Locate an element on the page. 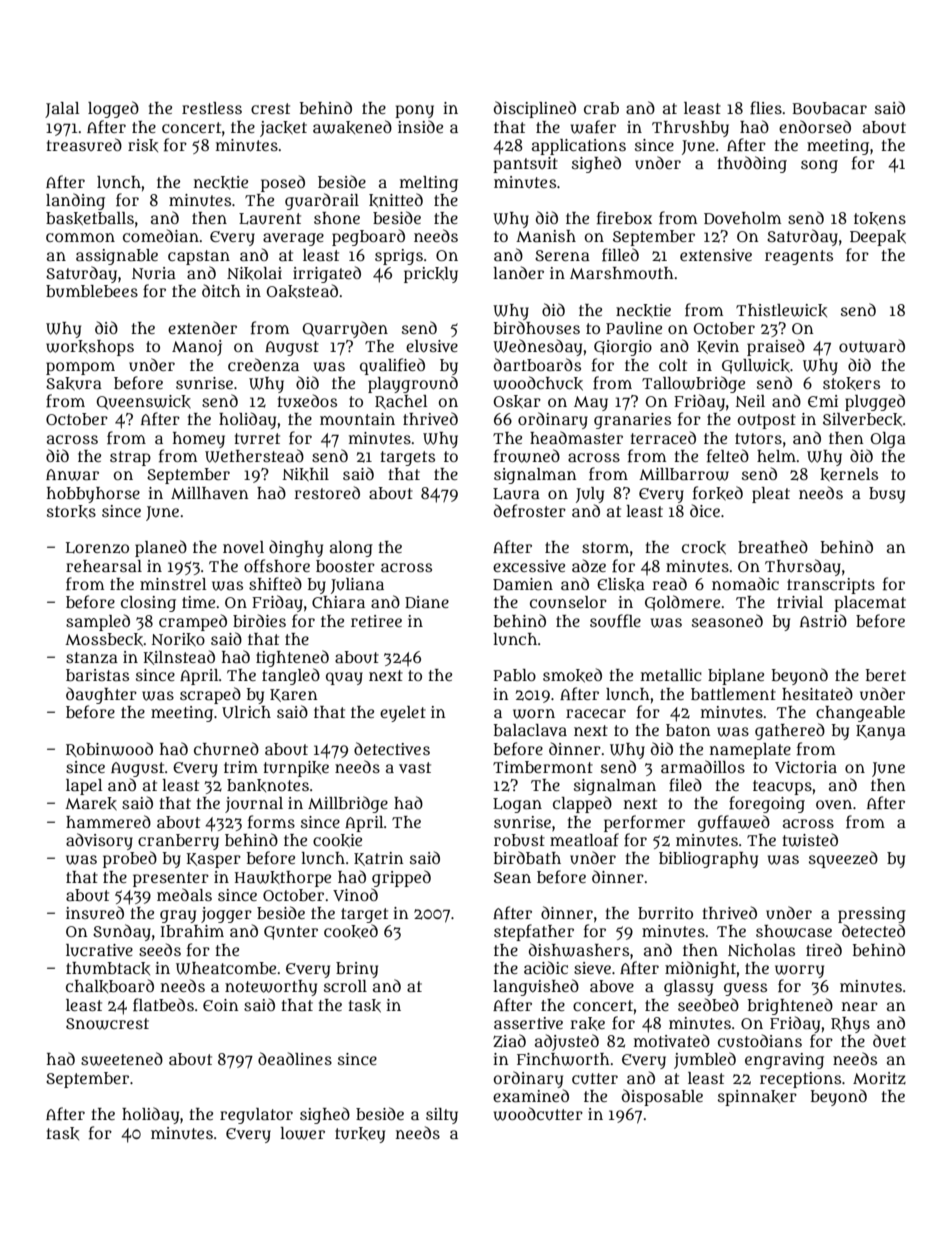 The height and width of the document is (1233, 952). Pablo is located at coordinates (515, 675).
